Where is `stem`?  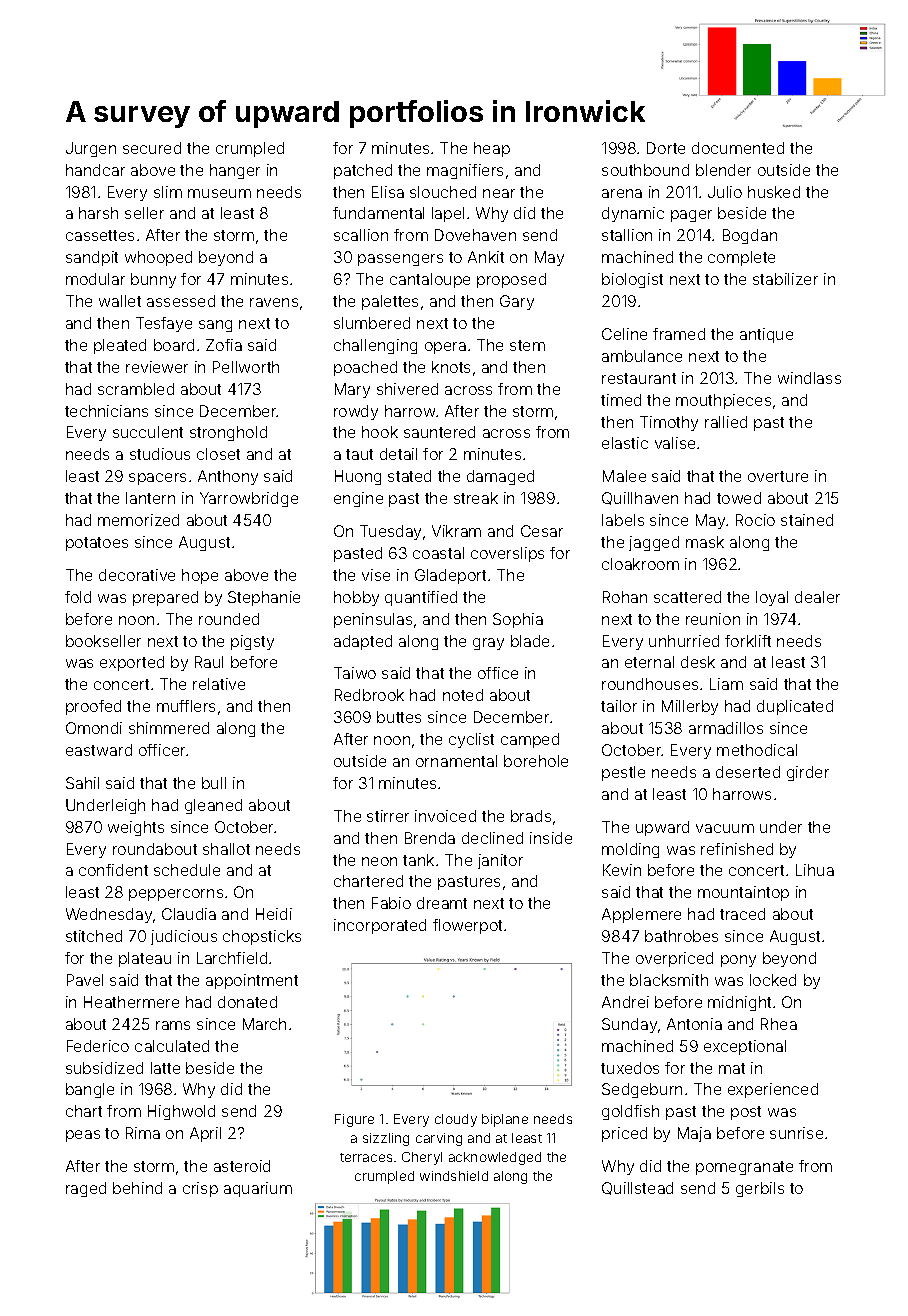
stem is located at coordinates (527, 345).
